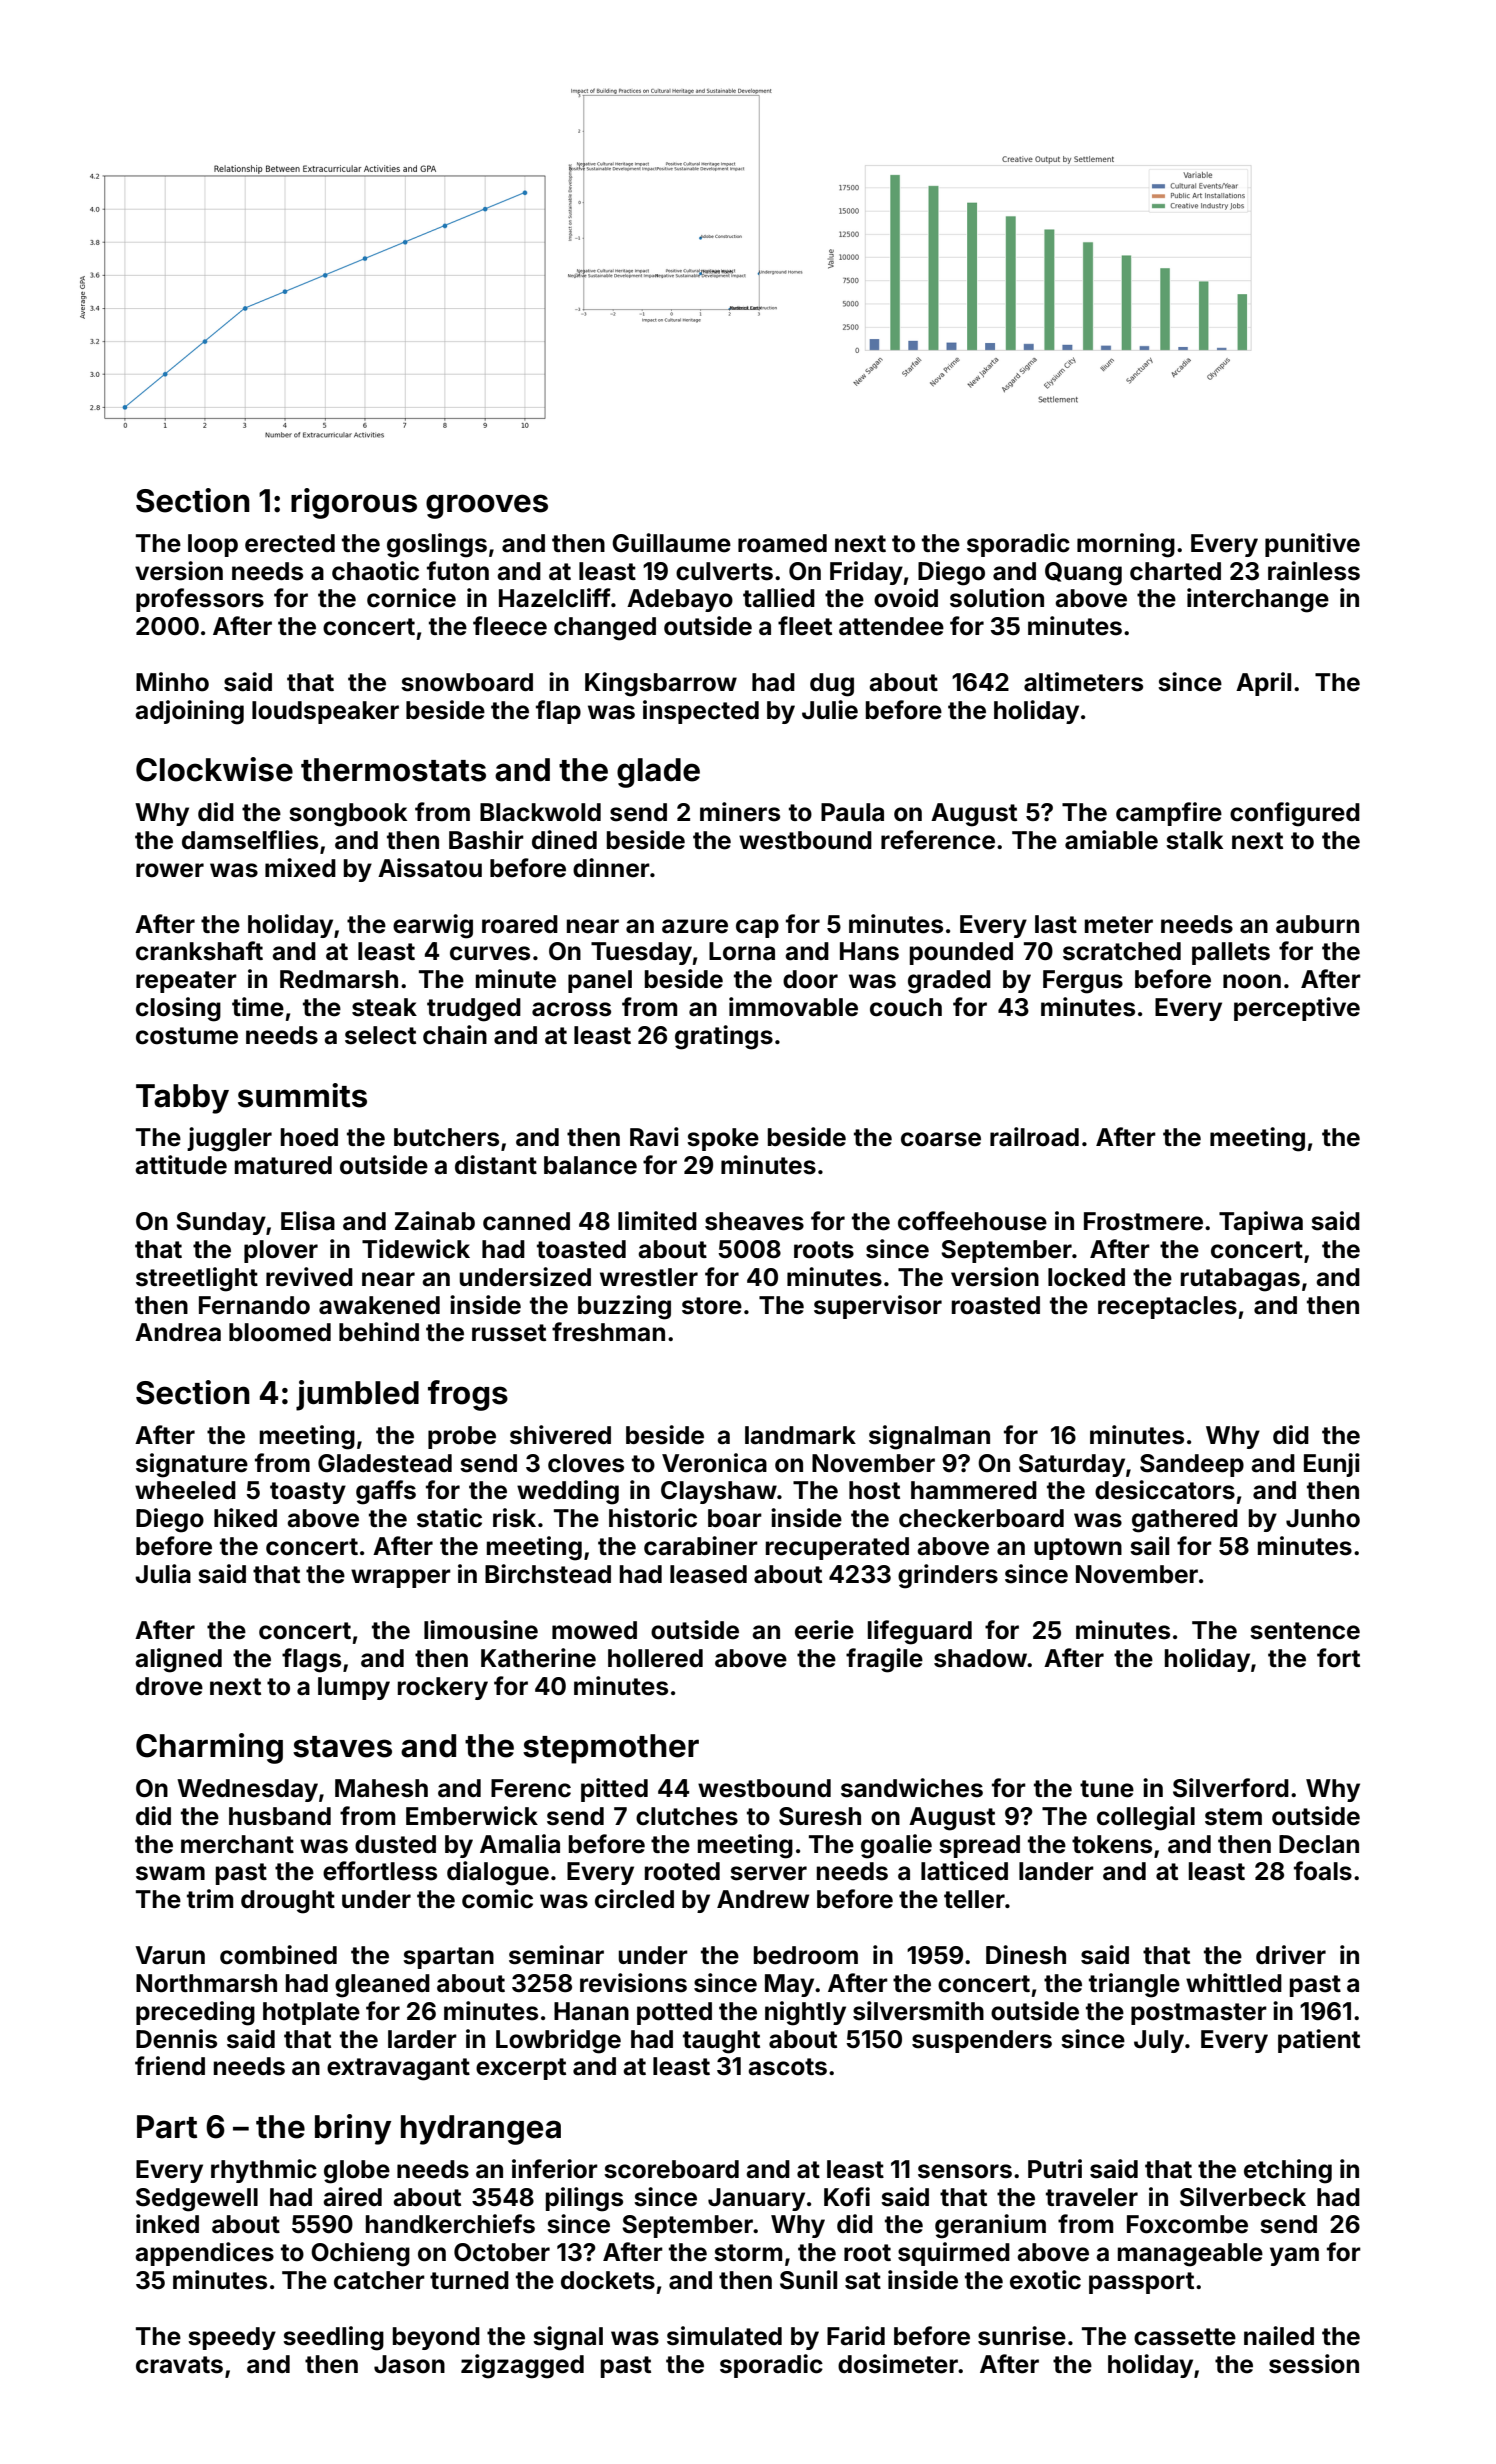  What do you see at coordinates (671, 543) in the page?
I see `Guillaume` at bounding box center [671, 543].
